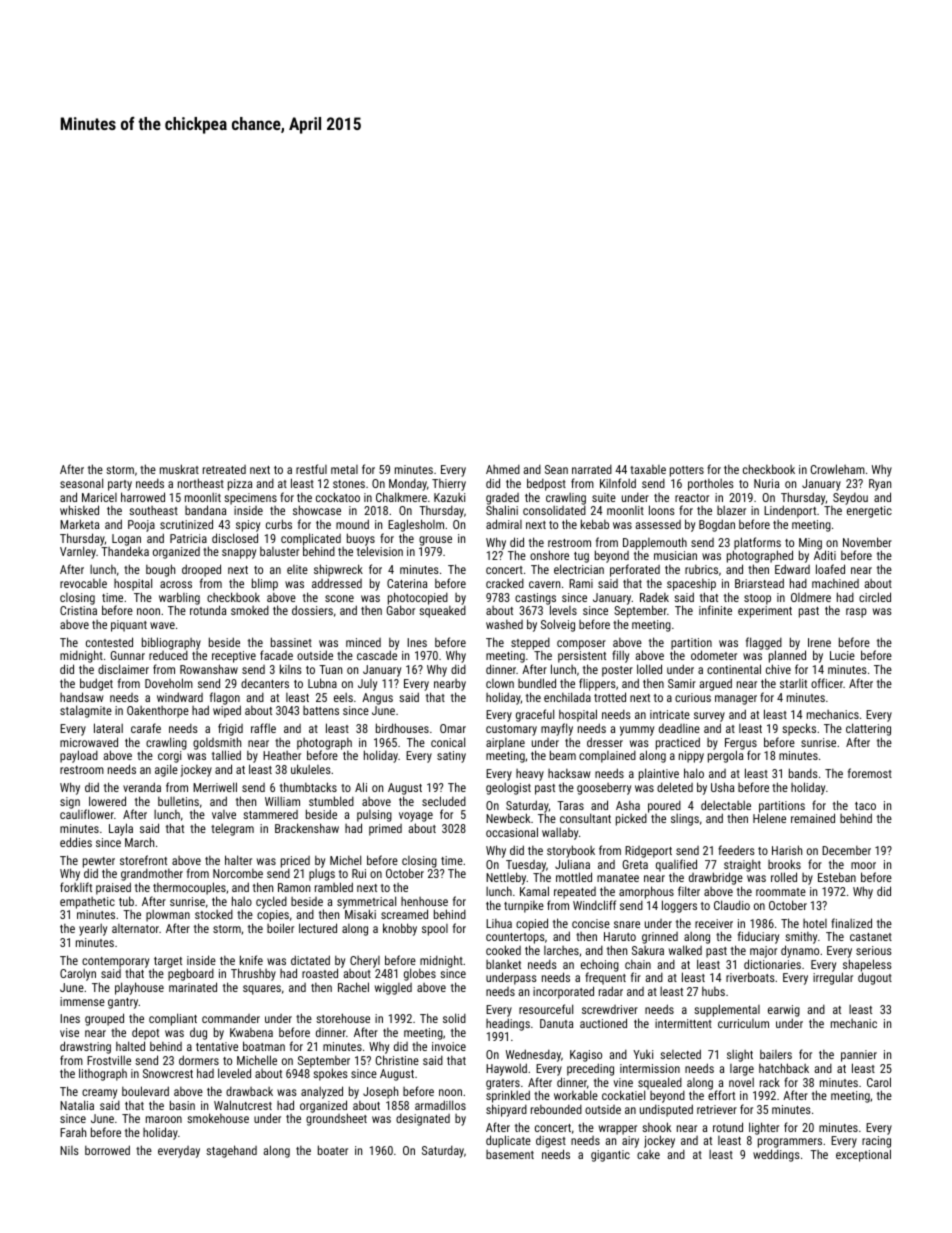 The height and width of the screenshot is (1233, 952). What do you see at coordinates (766, 483) in the screenshot?
I see `Nuria` at bounding box center [766, 483].
